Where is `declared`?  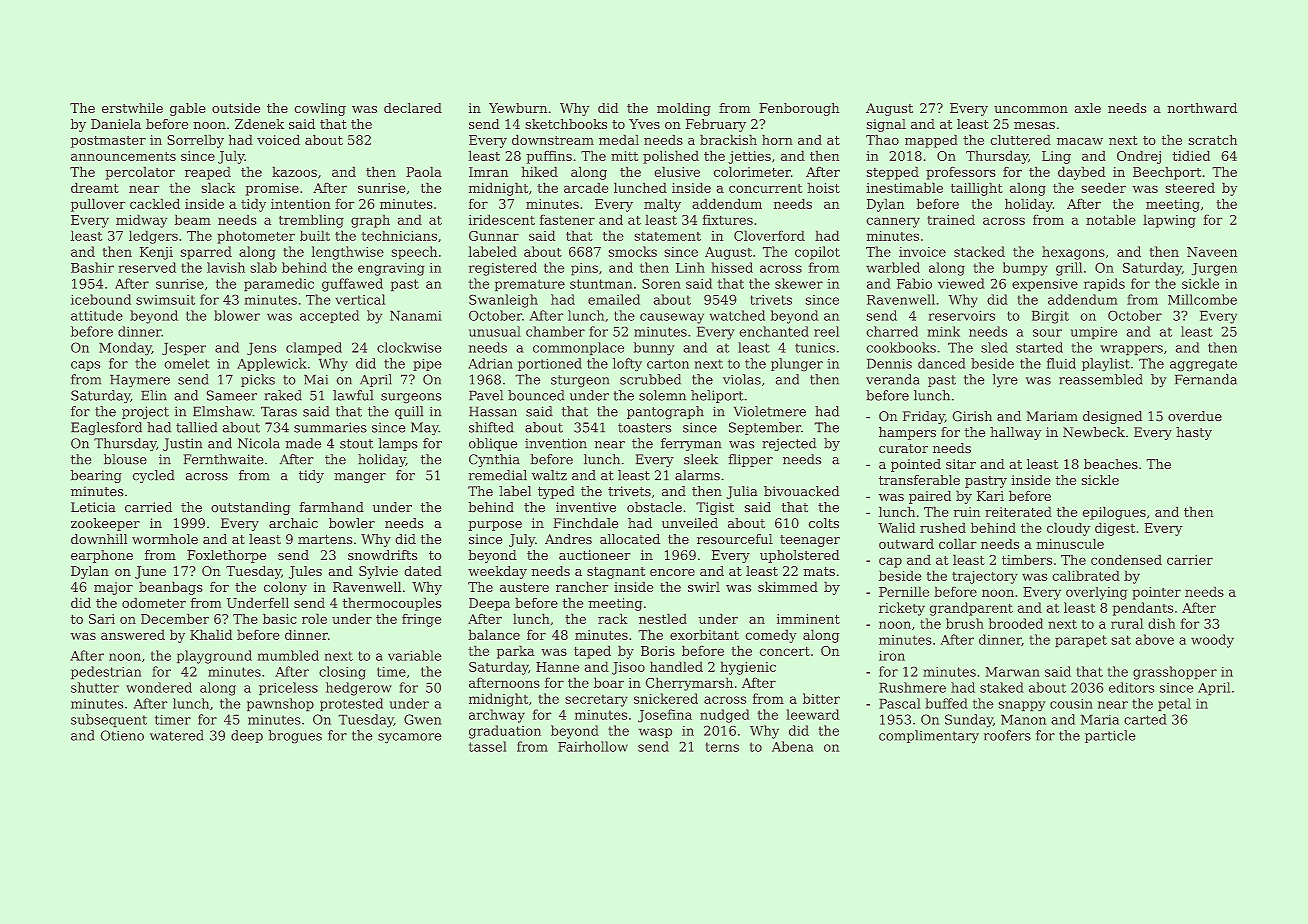 declared is located at coordinates (413, 108).
